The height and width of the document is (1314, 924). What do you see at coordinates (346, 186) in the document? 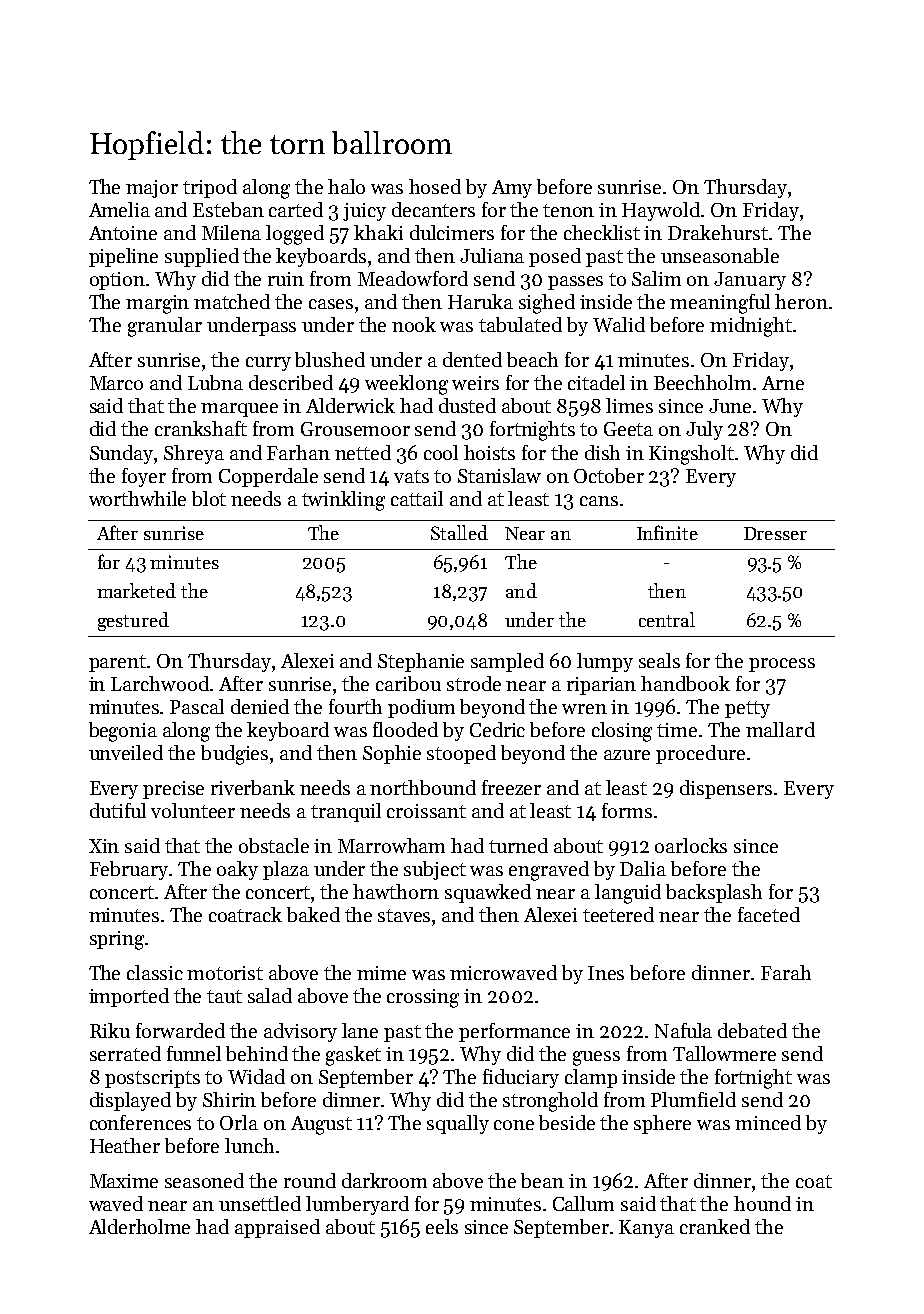
I see `halo` at bounding box center [346, 186].
